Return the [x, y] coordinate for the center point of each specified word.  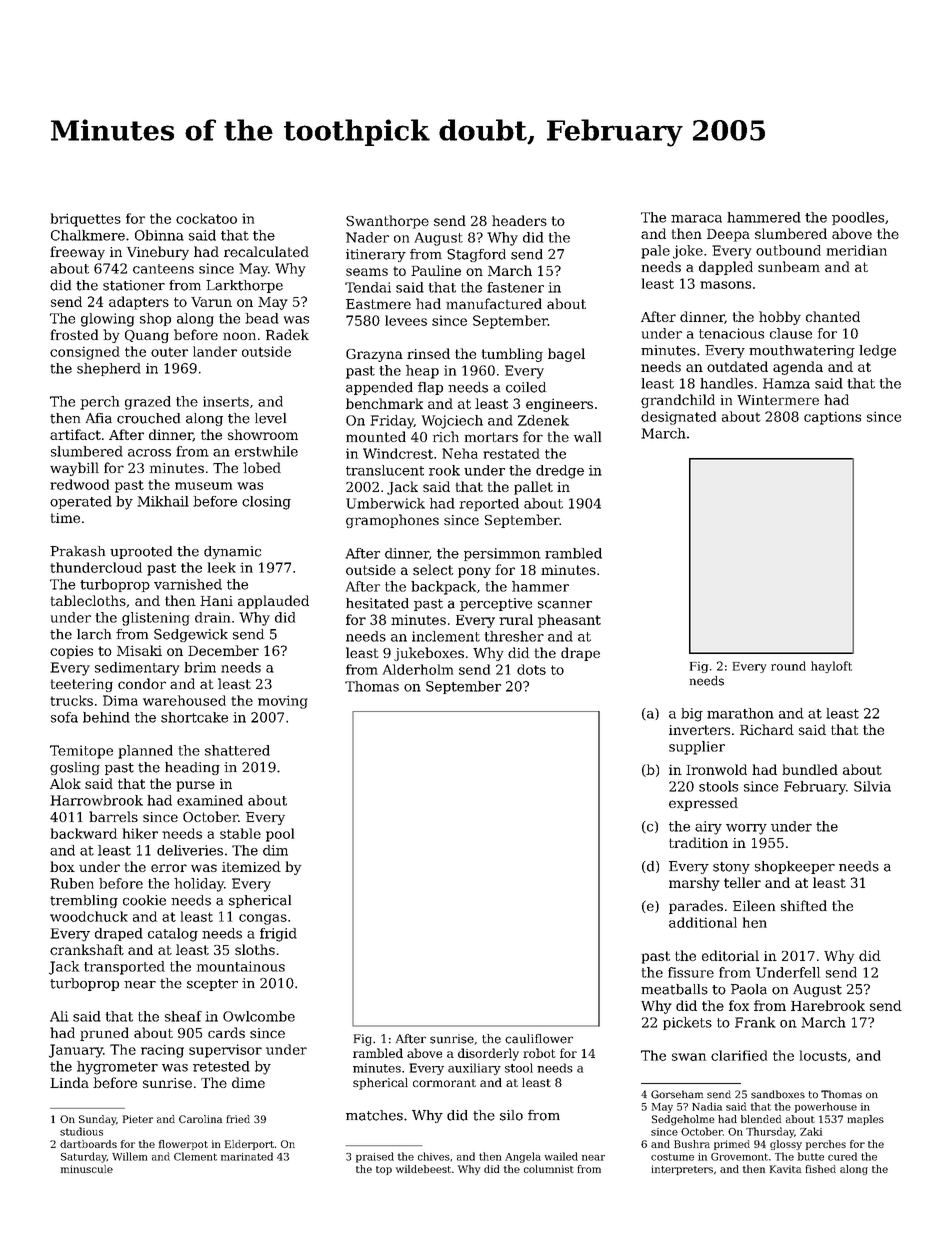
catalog [173, 935]
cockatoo [206, 218]
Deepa [728, 235]
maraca [696, 219]
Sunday [97, 1120]
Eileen [754, 905]
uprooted [141, 552]
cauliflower [539, 1039]
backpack [443, 588]
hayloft [831, 667]
